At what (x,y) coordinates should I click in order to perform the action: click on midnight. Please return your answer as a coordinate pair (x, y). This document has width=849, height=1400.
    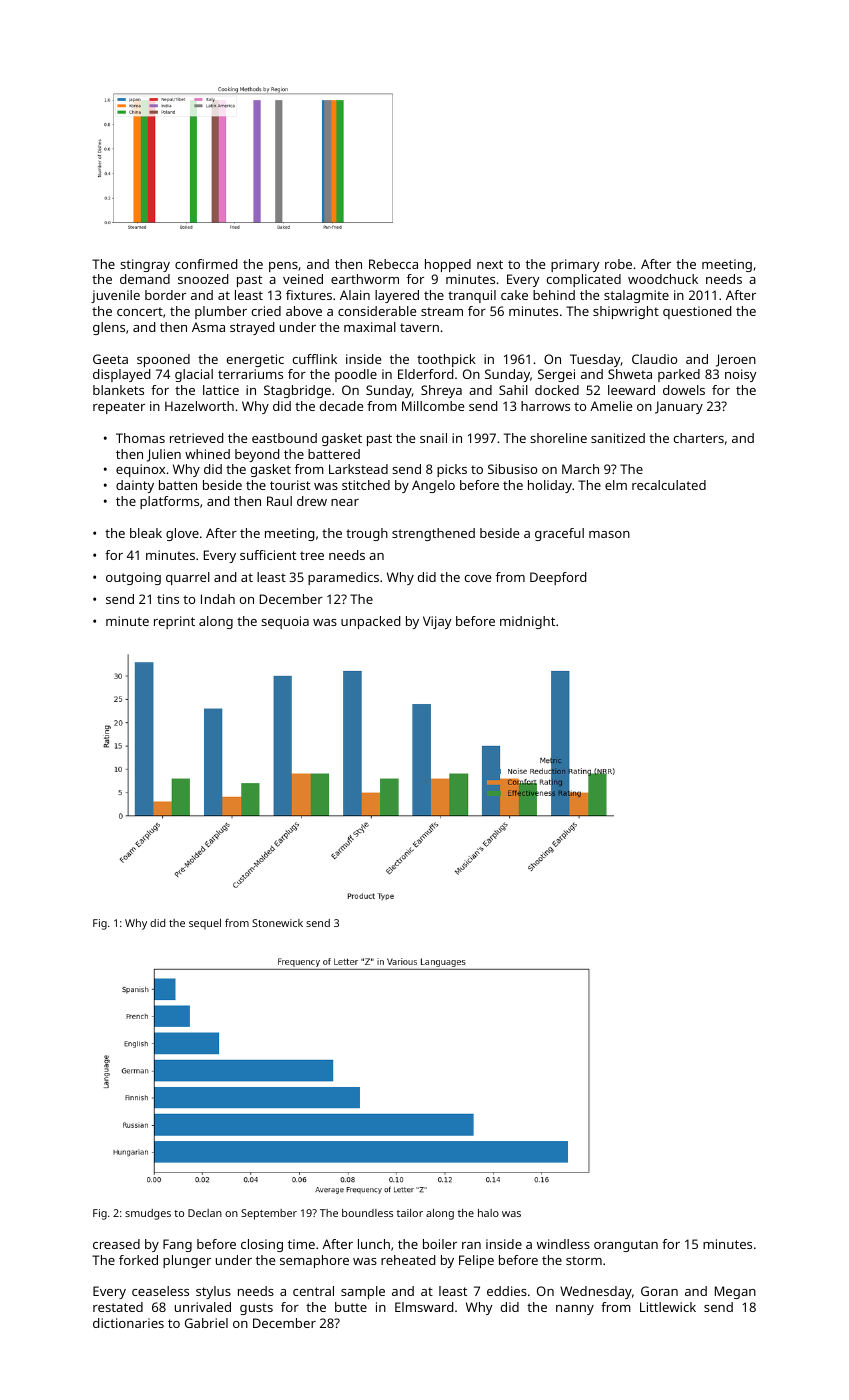
    Looking at the image, I should click on (527, 622).
